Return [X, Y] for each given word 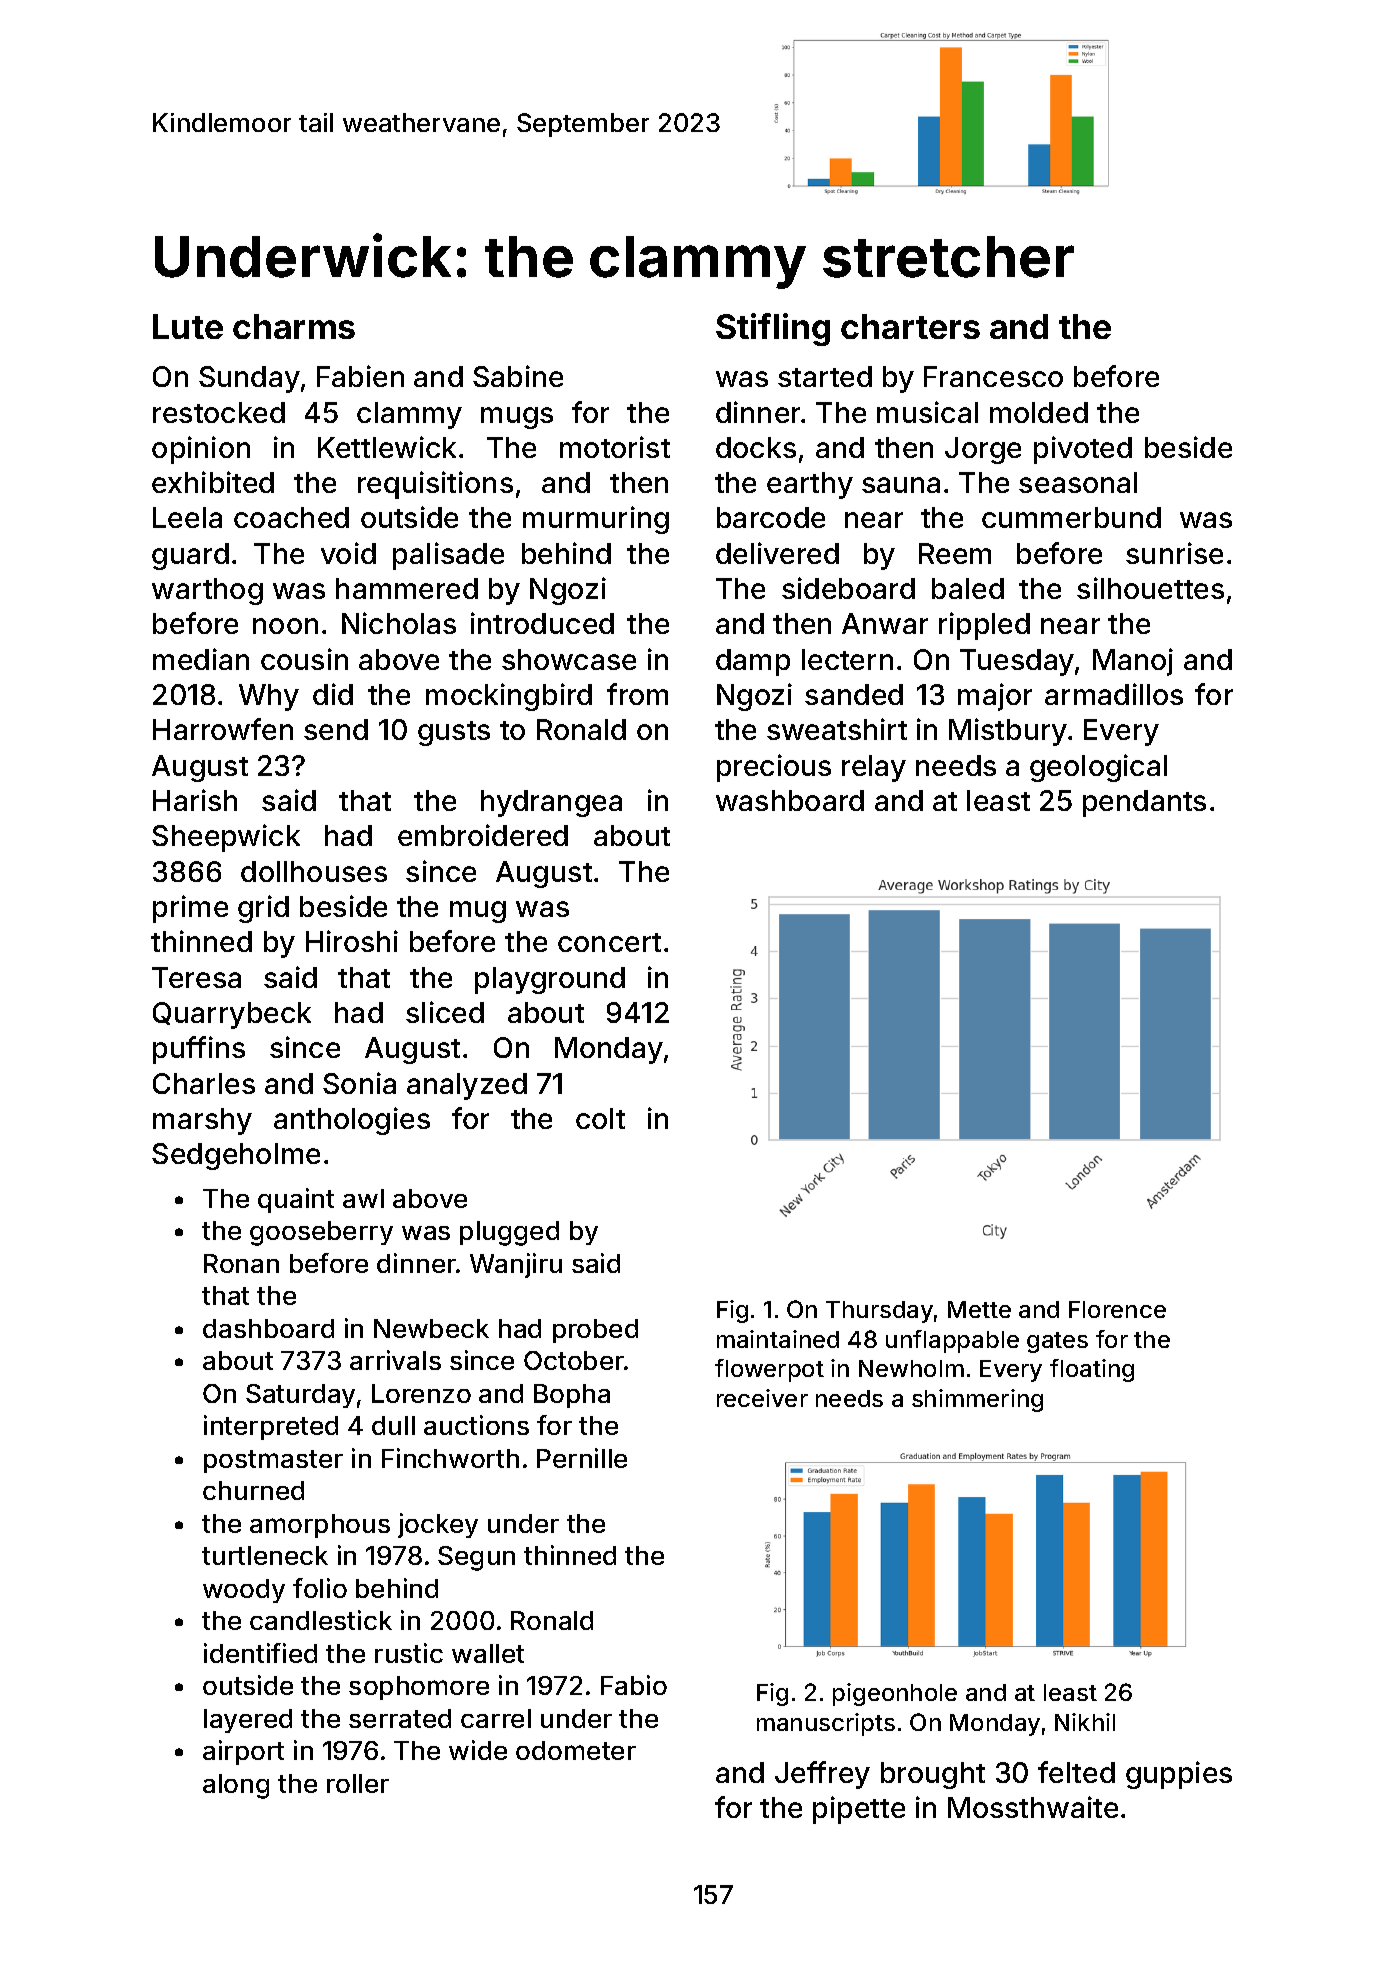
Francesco [993, 376]
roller [358, 1783]
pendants [1144, 803]
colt [600, 1118]
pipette [859, 1810]
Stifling [773, 329]
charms [294, 326]
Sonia [359, 1083]
